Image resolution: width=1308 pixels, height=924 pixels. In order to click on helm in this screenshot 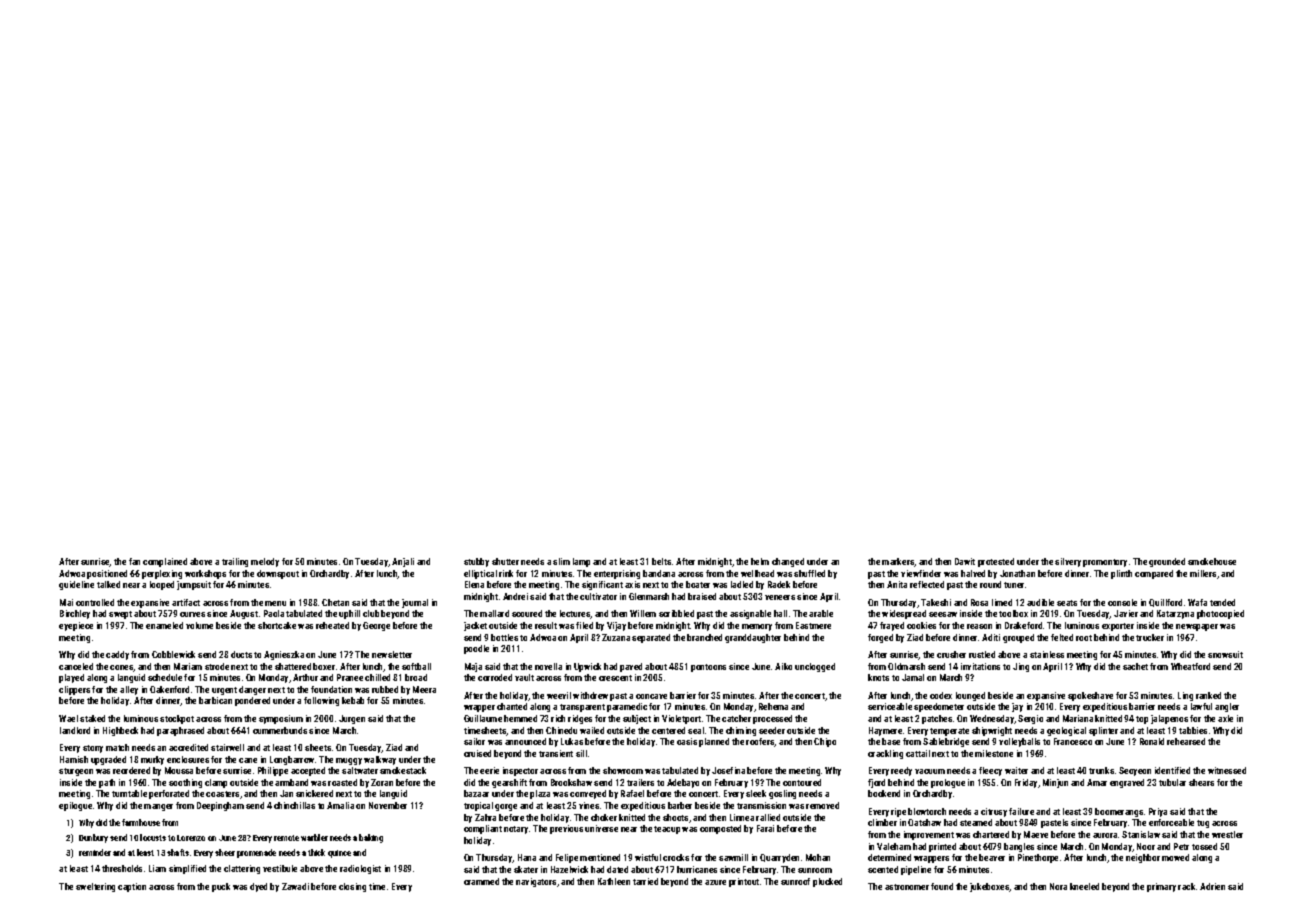, I will do `click(760, 561)`.
